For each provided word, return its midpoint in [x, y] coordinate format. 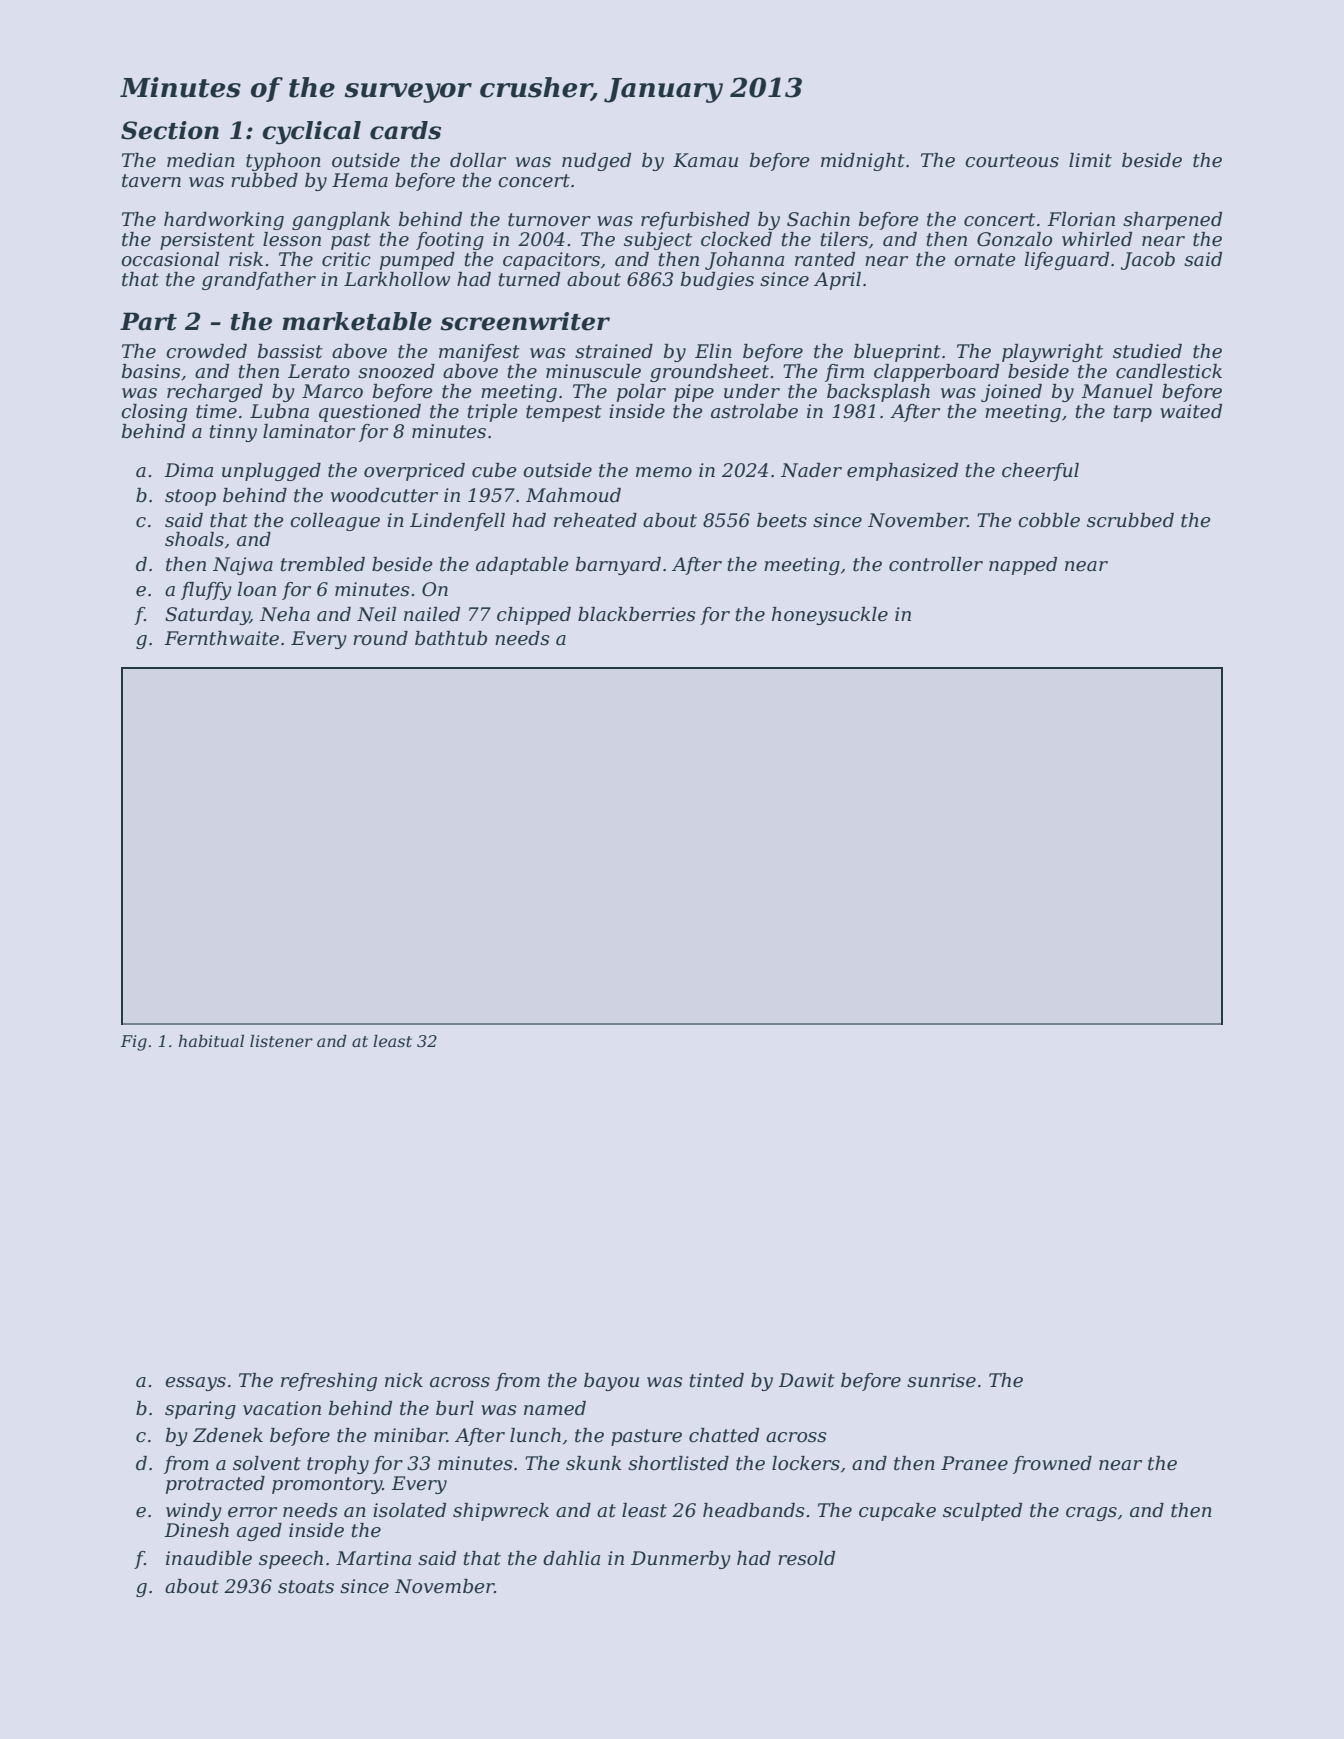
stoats [306, 1587]
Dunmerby [681, 1560]
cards [405, 130]
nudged [596, 162]
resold [806, 1558]
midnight [863, 162]
